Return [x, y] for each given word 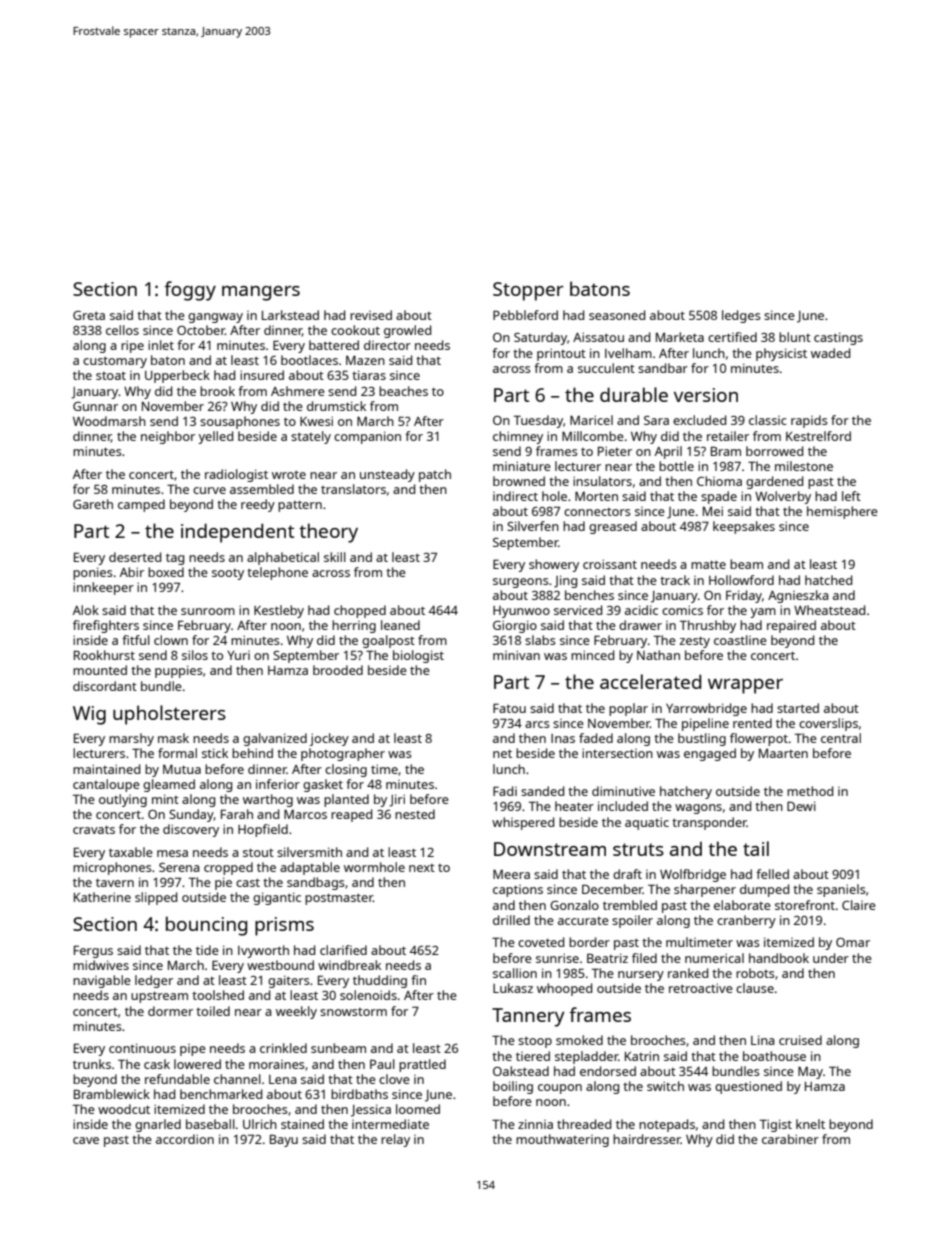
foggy [190, 291]
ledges [741, 316]
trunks [92, 1064]
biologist [418, 656]
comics [682, 610]
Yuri [238, 655]
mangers [261, 293]
